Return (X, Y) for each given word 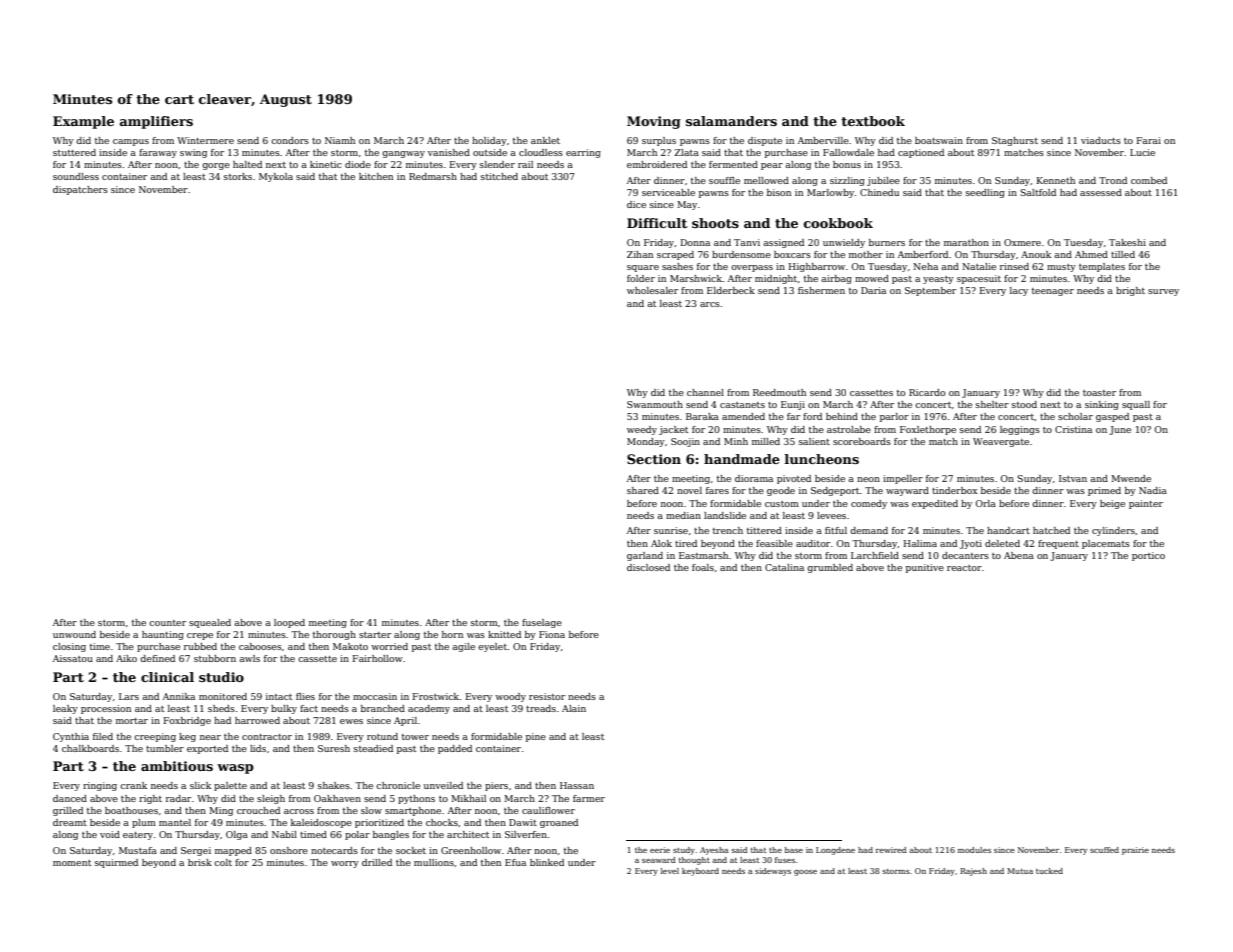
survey (1163, 292)
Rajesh (973, 872)
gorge (216, 166)
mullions (434, 862)
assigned (783, 243)
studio (221, 677)
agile (463, 647)
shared (643, 490)
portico (1148, 556)
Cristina (1073, 429)
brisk (200, 862)
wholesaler (652, 290)
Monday (646, 442)
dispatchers (80, 190)
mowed (872, 278)
